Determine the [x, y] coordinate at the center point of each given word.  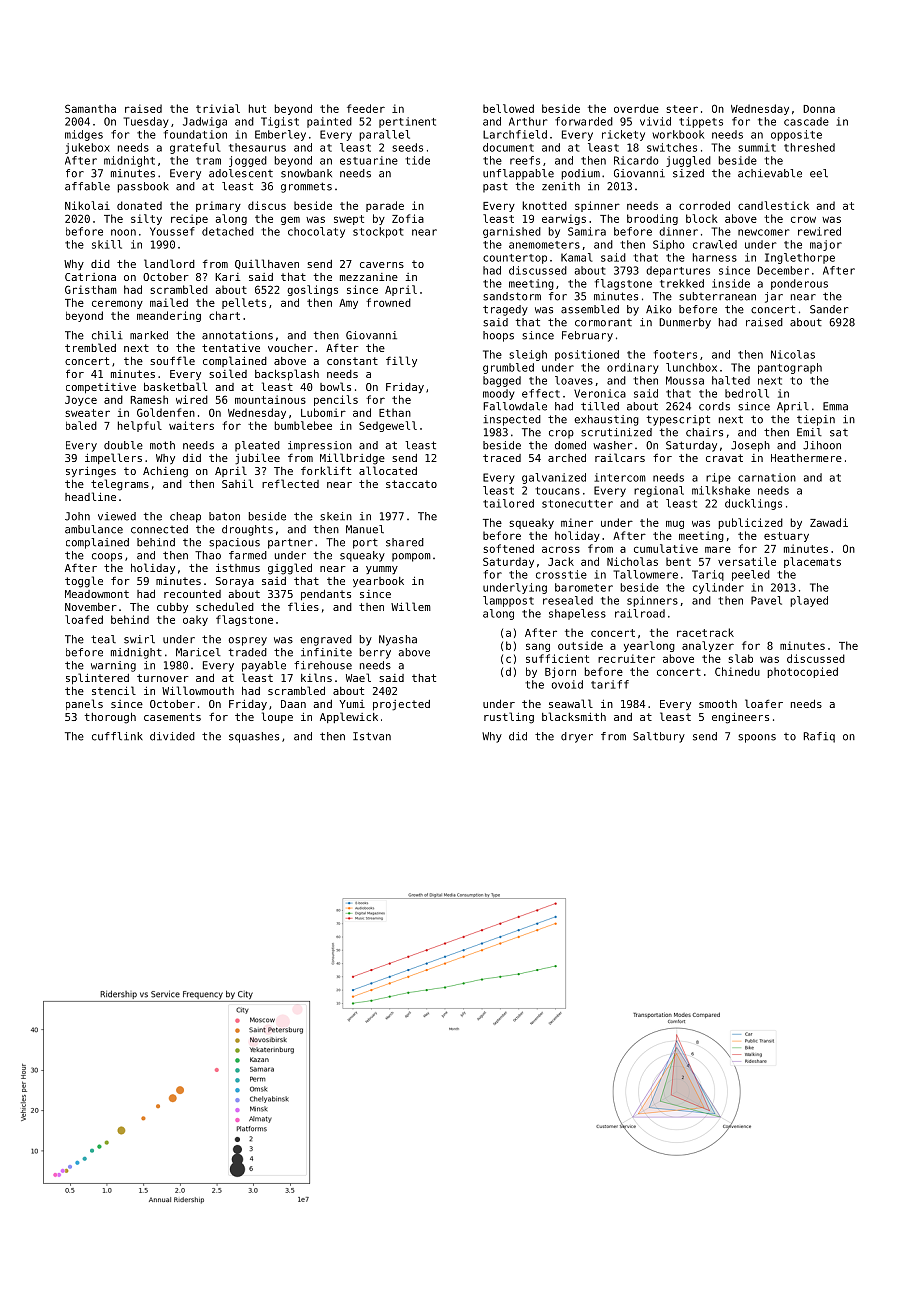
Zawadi [829, 522]
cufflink [117, 736]
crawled [715, 244]
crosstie [561, 574]
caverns [382, 265]
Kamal [576, 257]
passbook [143, 187]
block [702, 218]
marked [149, 335]
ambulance [94, 529]
